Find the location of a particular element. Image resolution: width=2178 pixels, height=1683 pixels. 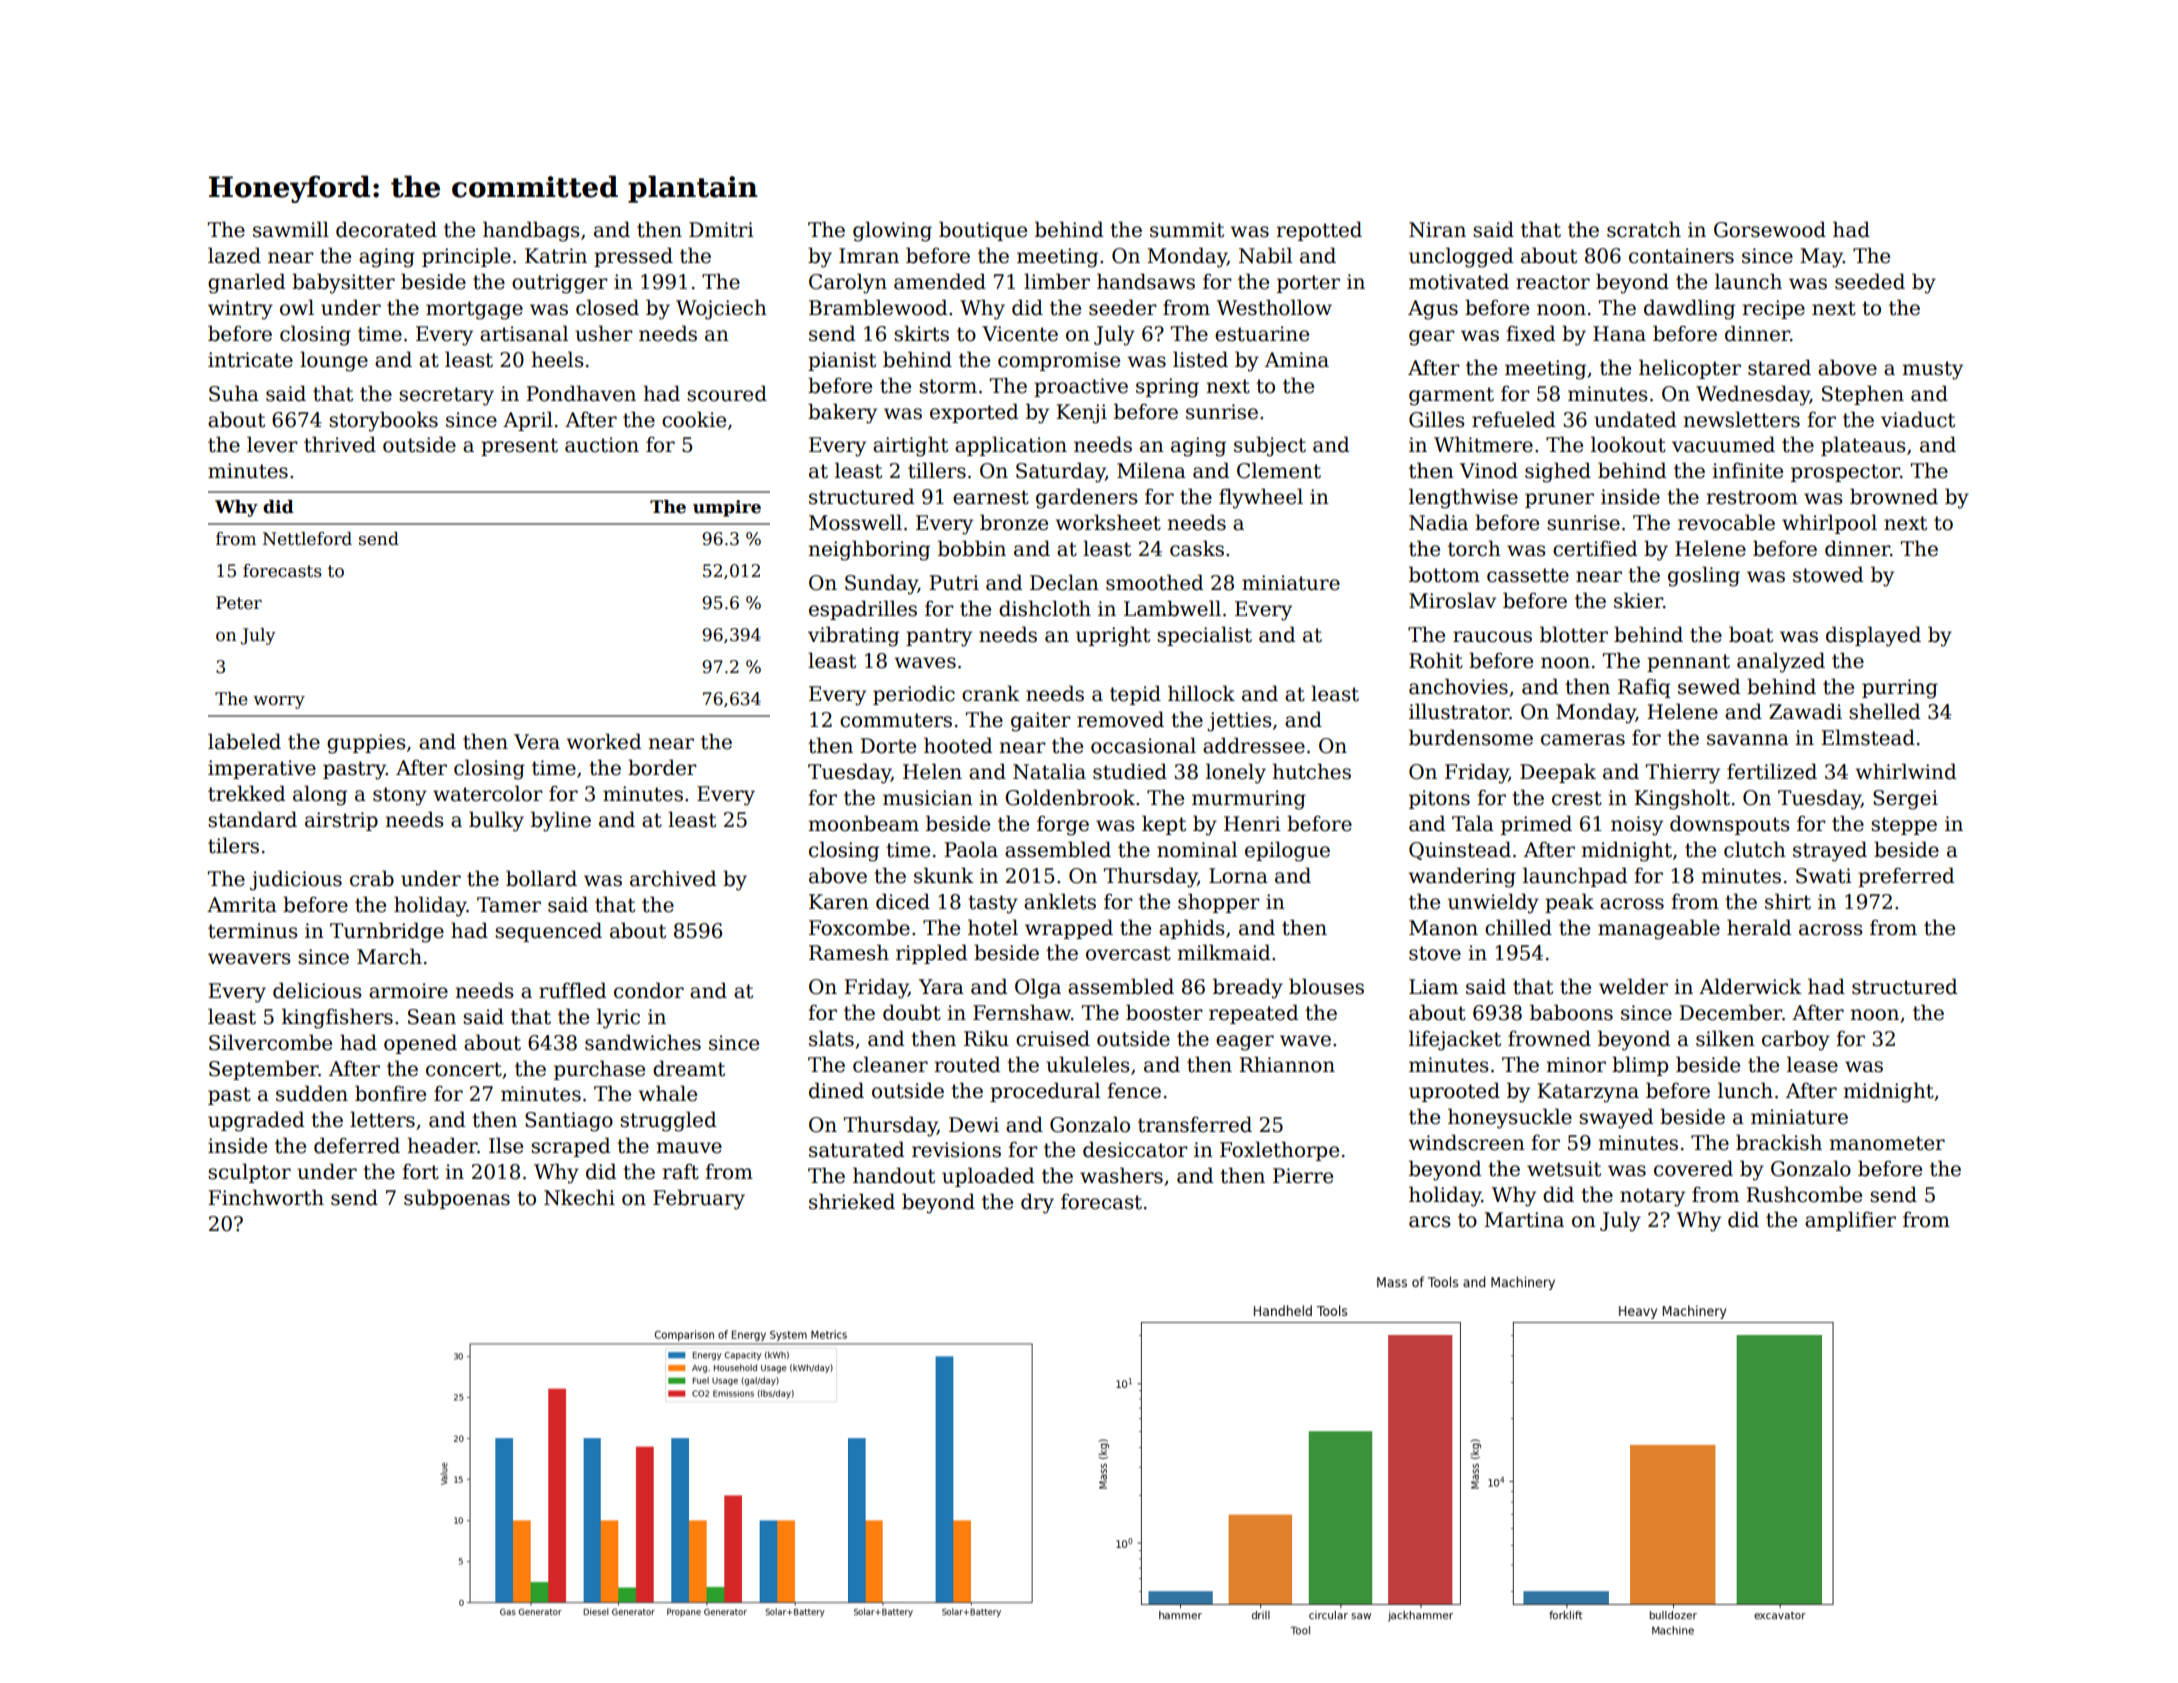

subpoenas is located at coordinates (457, 1199).
